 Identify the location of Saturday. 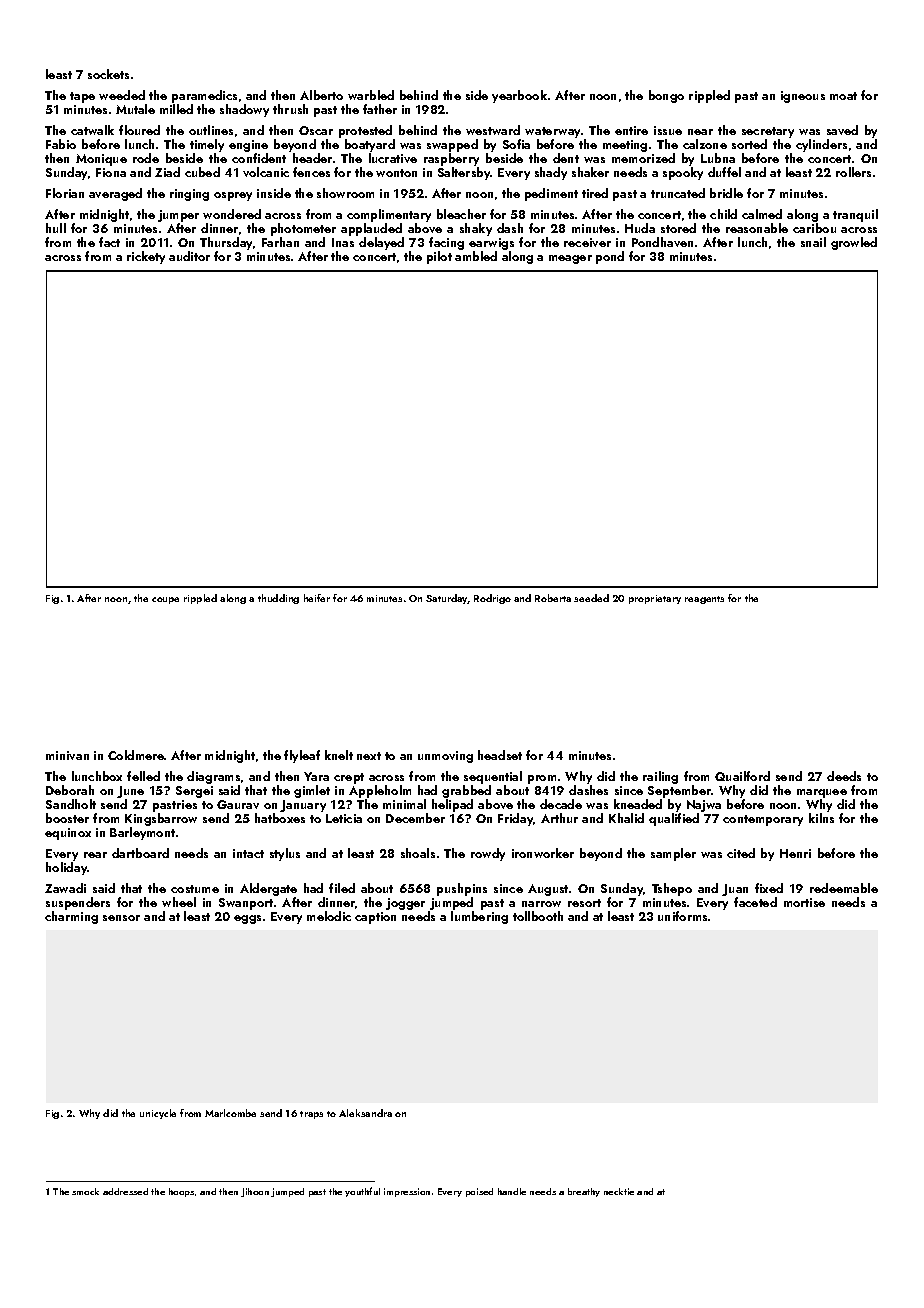
(447, 599).
